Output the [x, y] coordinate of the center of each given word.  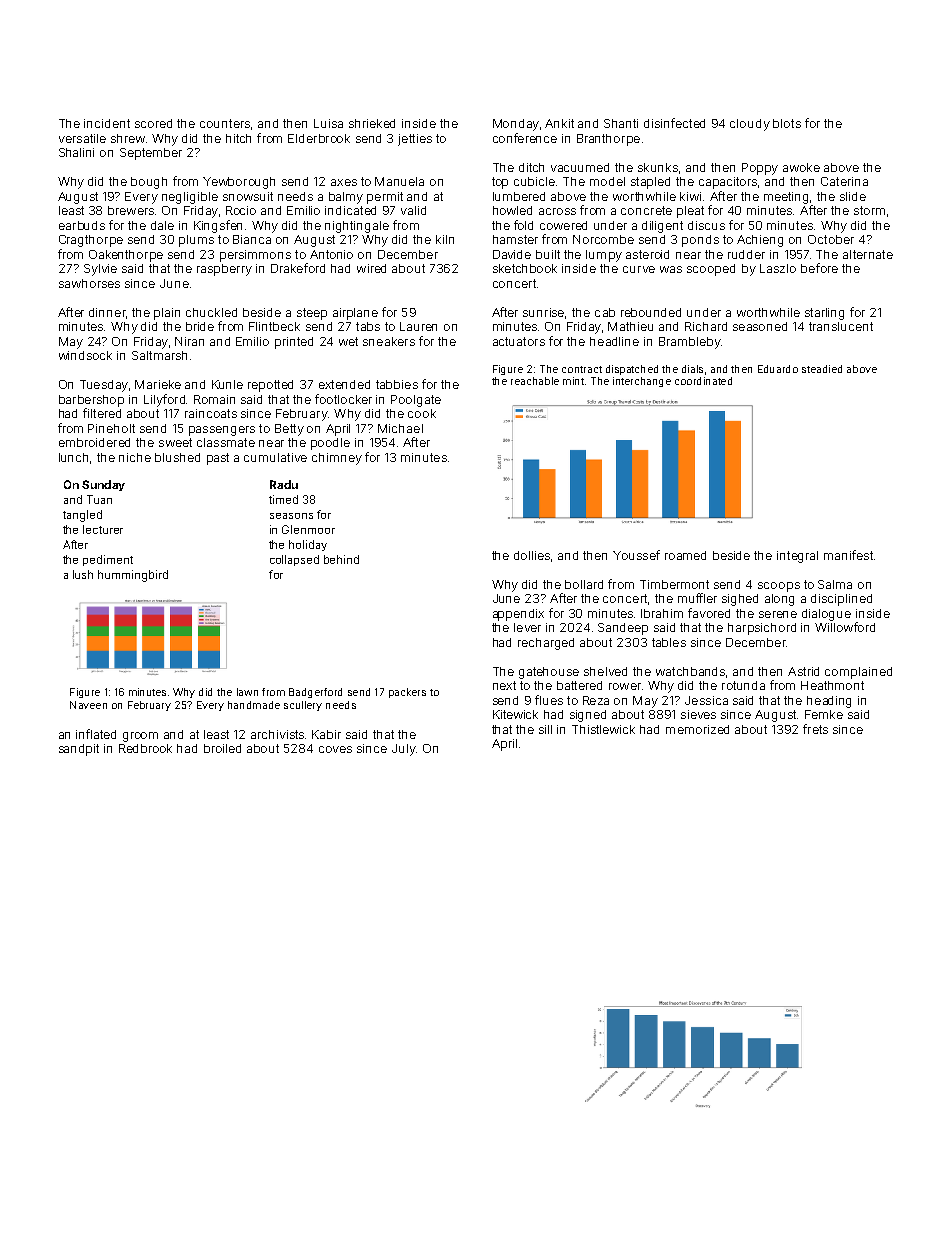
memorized [697, 729]
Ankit [559, 123]
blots [787, 123]
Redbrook [145, 748]
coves [335, 749]
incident [107, 123]
